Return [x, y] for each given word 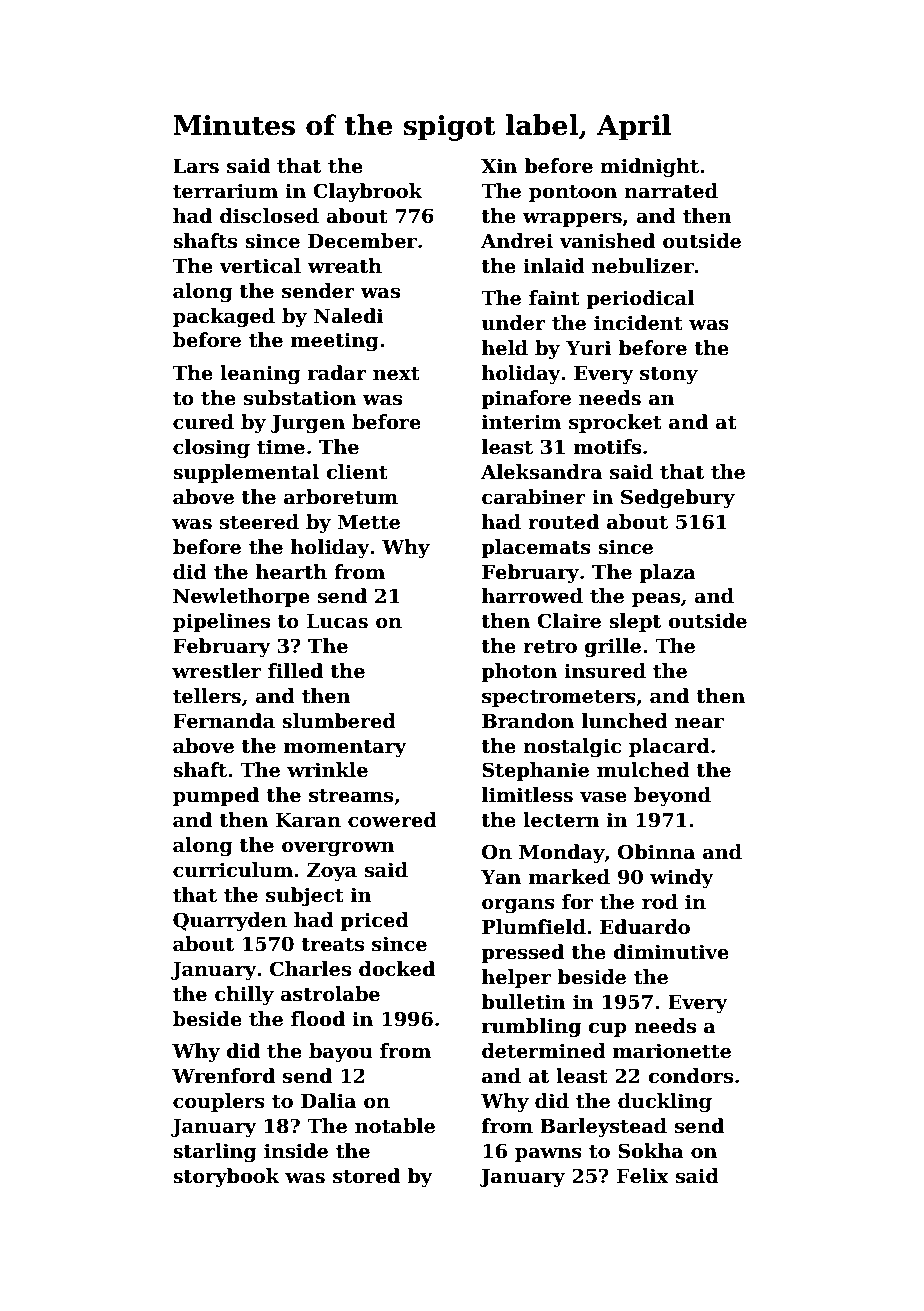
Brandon [528, 721]
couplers [219, 1102]
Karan [308, 820]
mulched [643, 770]
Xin [499, 165]
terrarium [225, 191]
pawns [548, 1155]
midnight [649, 167]
